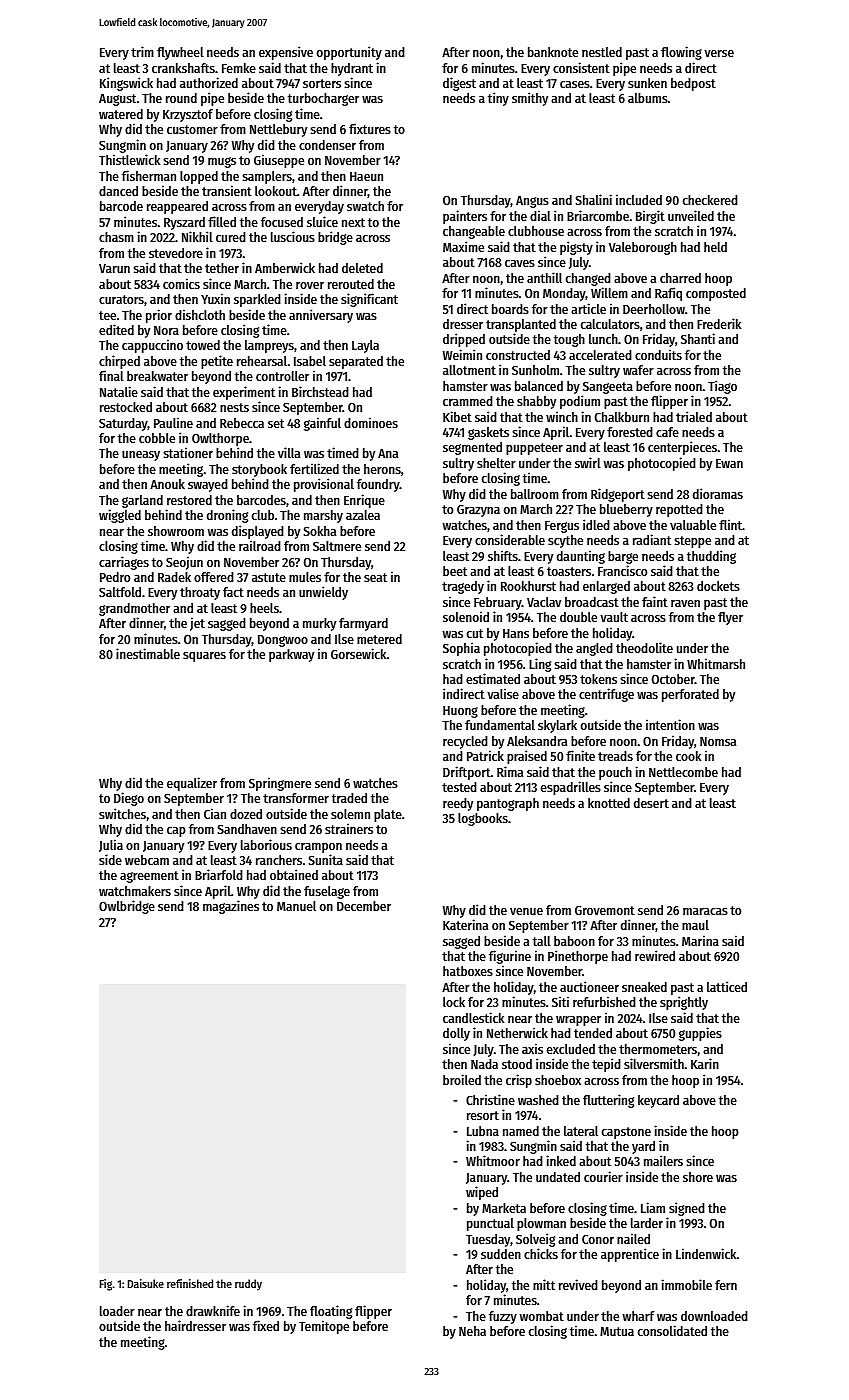  What do you see at coordinates (231, 907) in the page?
I see `magazines` at bounding box center [231, 907].
